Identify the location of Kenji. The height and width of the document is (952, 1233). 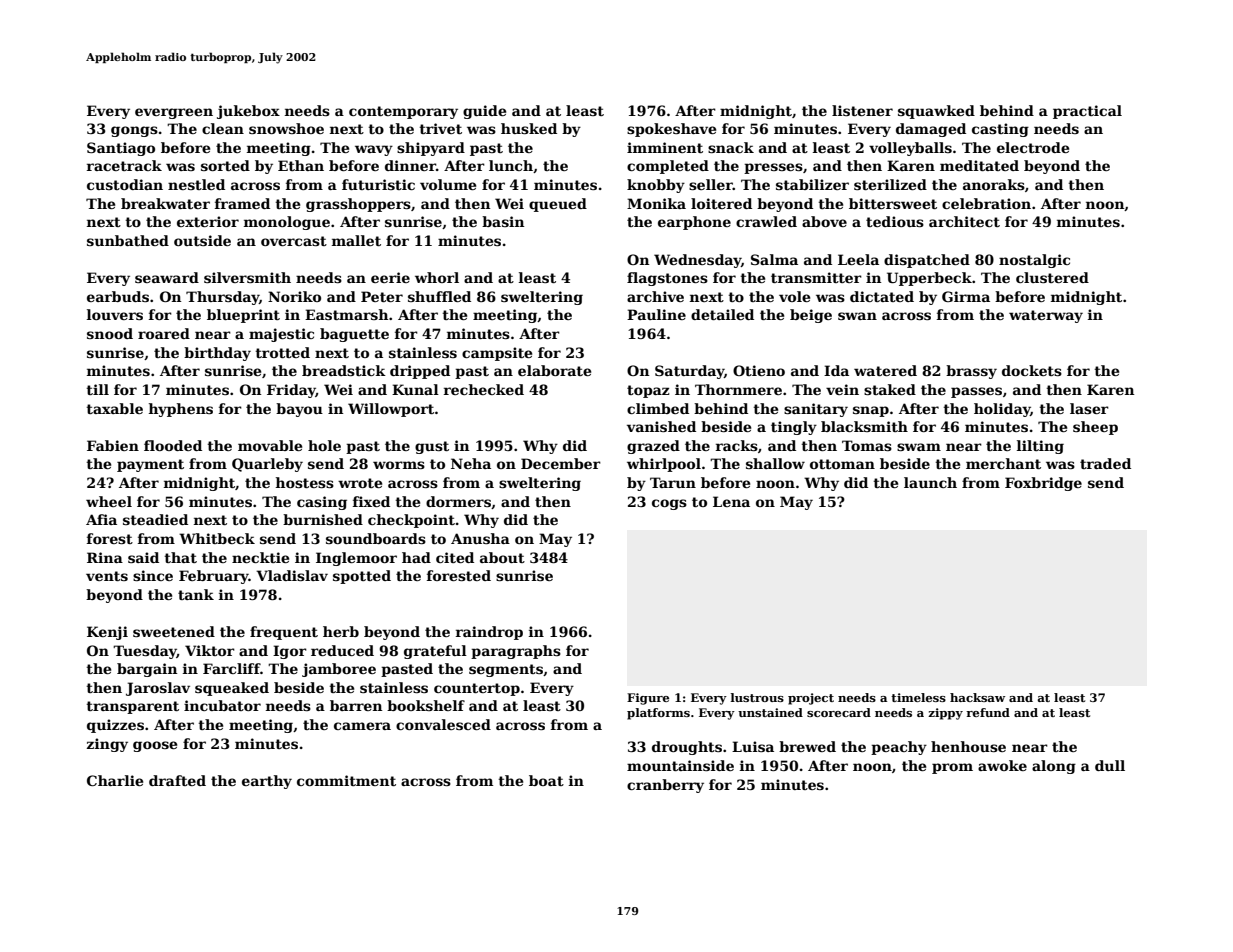
(107, 633).
